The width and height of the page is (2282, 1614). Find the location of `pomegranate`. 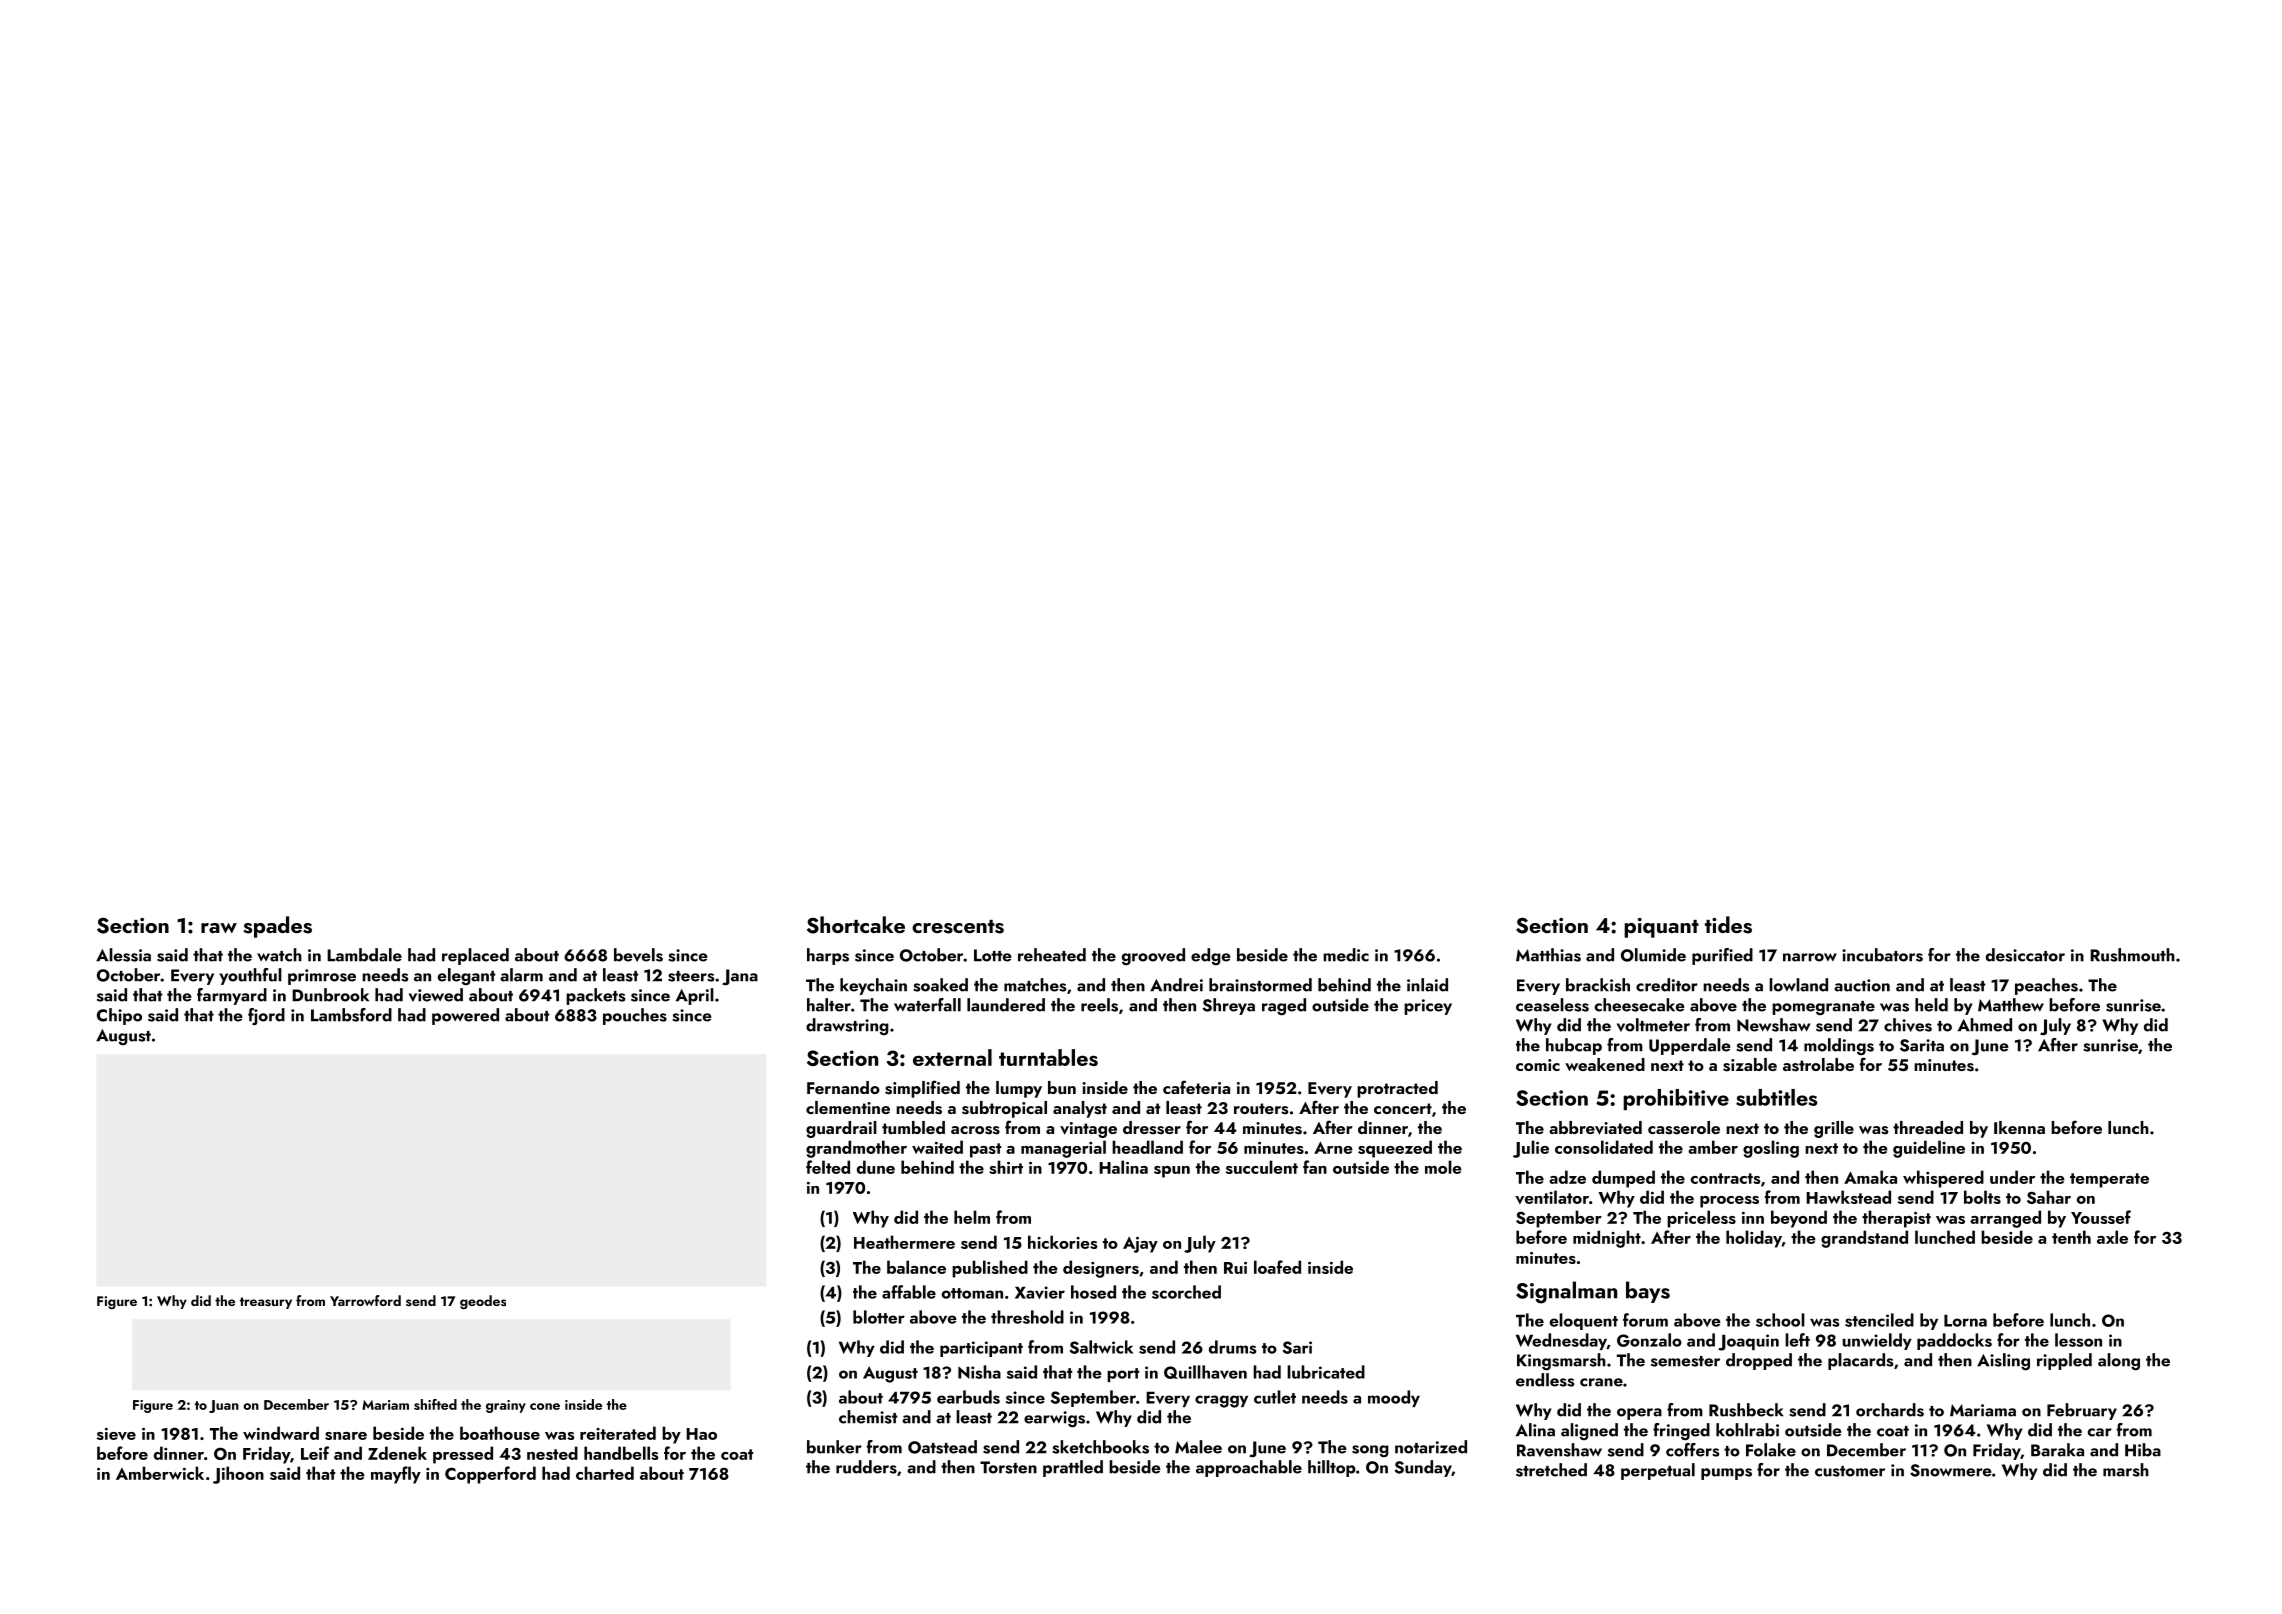

pomegranate is located at coordinates (1823, 1008).
